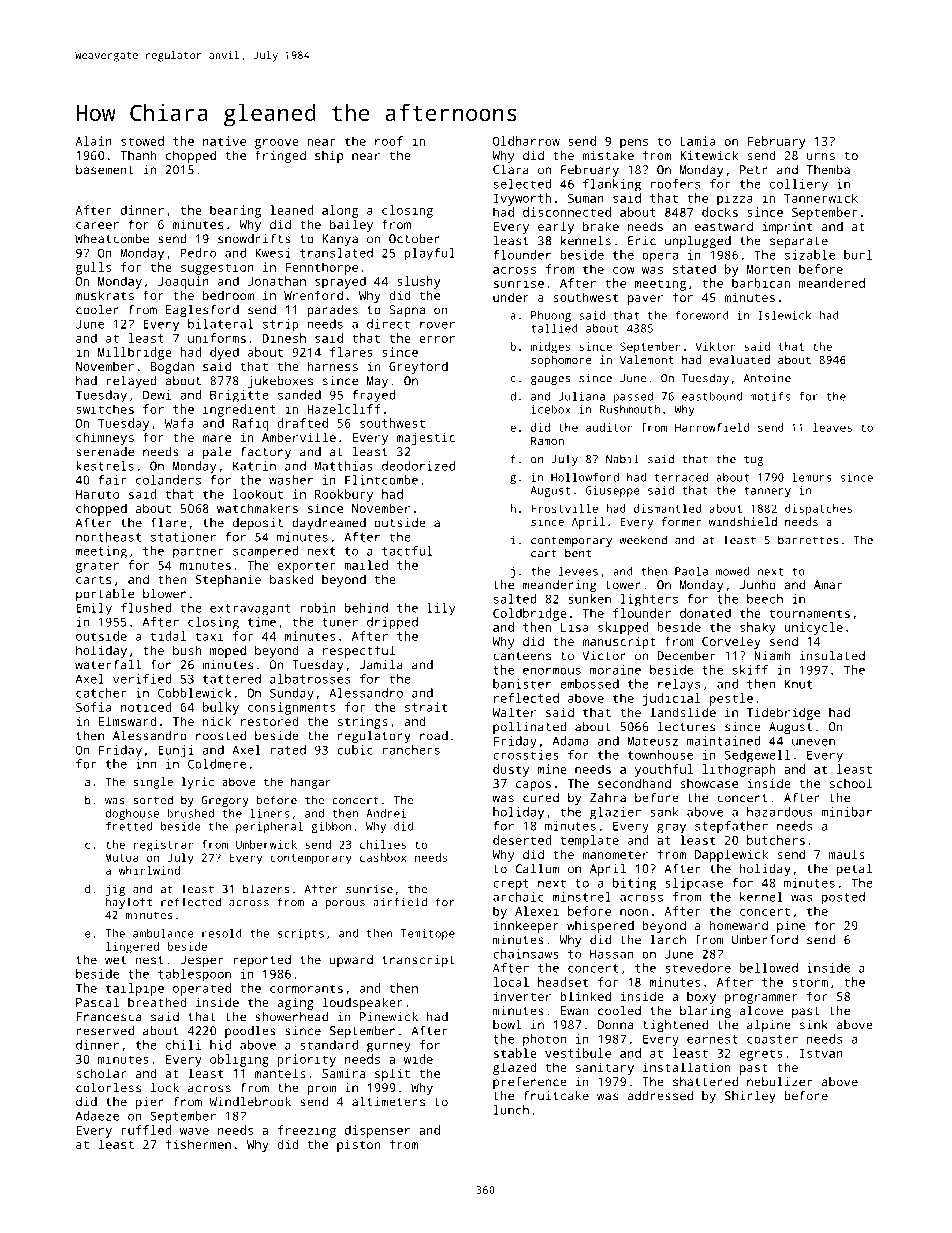  What do you see at coordinates (250, 1102) in the screenshot?
I see `Windlebrook` at bounding box center [250, 1102].
